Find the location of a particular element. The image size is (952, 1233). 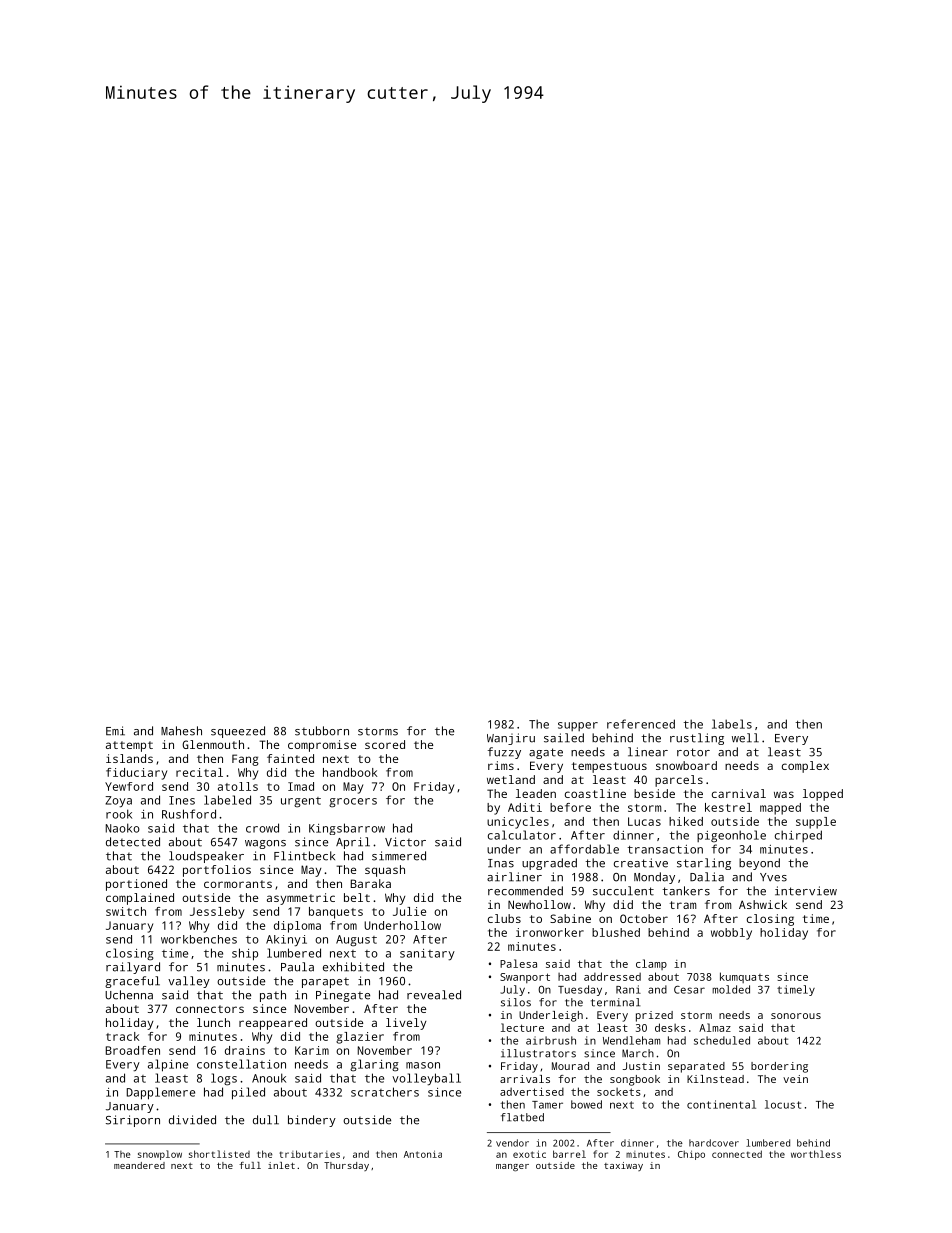

referenced is located at coordinates (641, 724).
